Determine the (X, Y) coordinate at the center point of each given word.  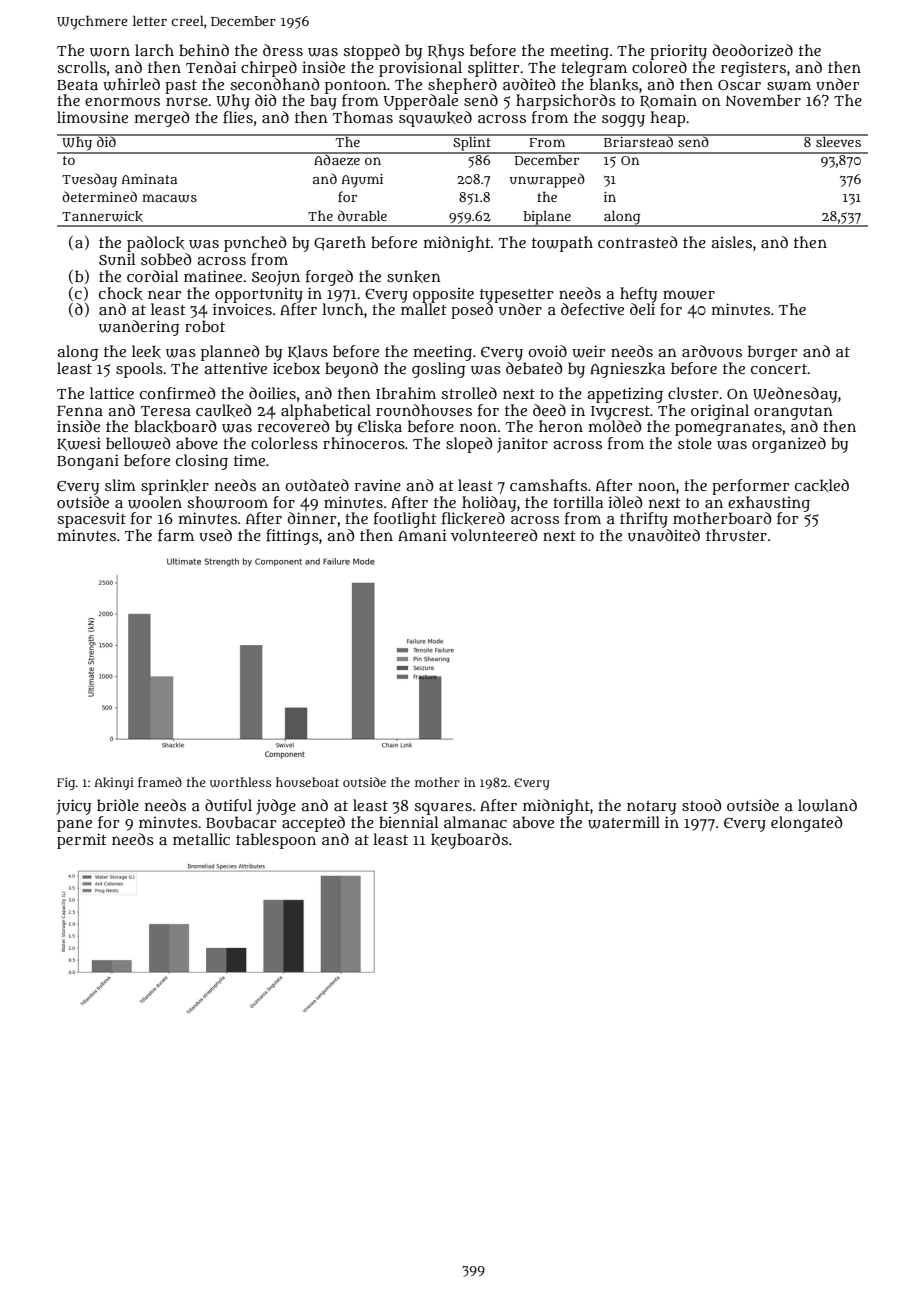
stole (695, 443)
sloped (469, 445)
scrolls (81, 67)
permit (82, 841)
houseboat (307, 782)
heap (668, 119)
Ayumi (362, 181)
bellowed (138, 443)
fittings (292, 537)
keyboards (469, 841)
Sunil (117, 259)
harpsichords (566, 102)
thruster (736, 535)
